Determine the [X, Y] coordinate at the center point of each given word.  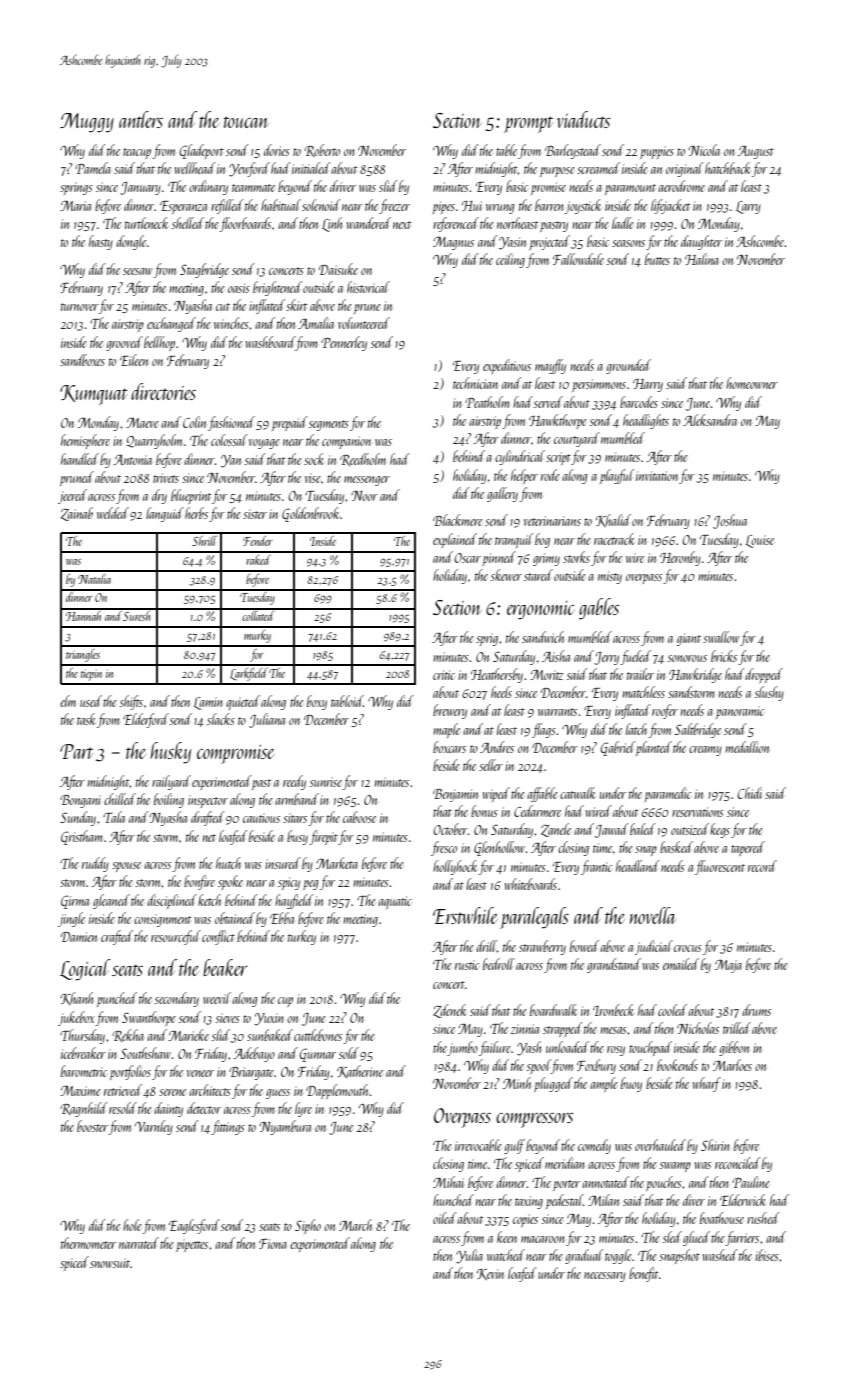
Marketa [337, 863]
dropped [764, 675]
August [755, 152]
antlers [141, 119]
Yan [231, 461]
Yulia [469, 1256]
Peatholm [487, 402]
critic [444, 675]
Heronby [680, 558]
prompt [528, 124]
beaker [225, 967]
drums [756, 1010]
